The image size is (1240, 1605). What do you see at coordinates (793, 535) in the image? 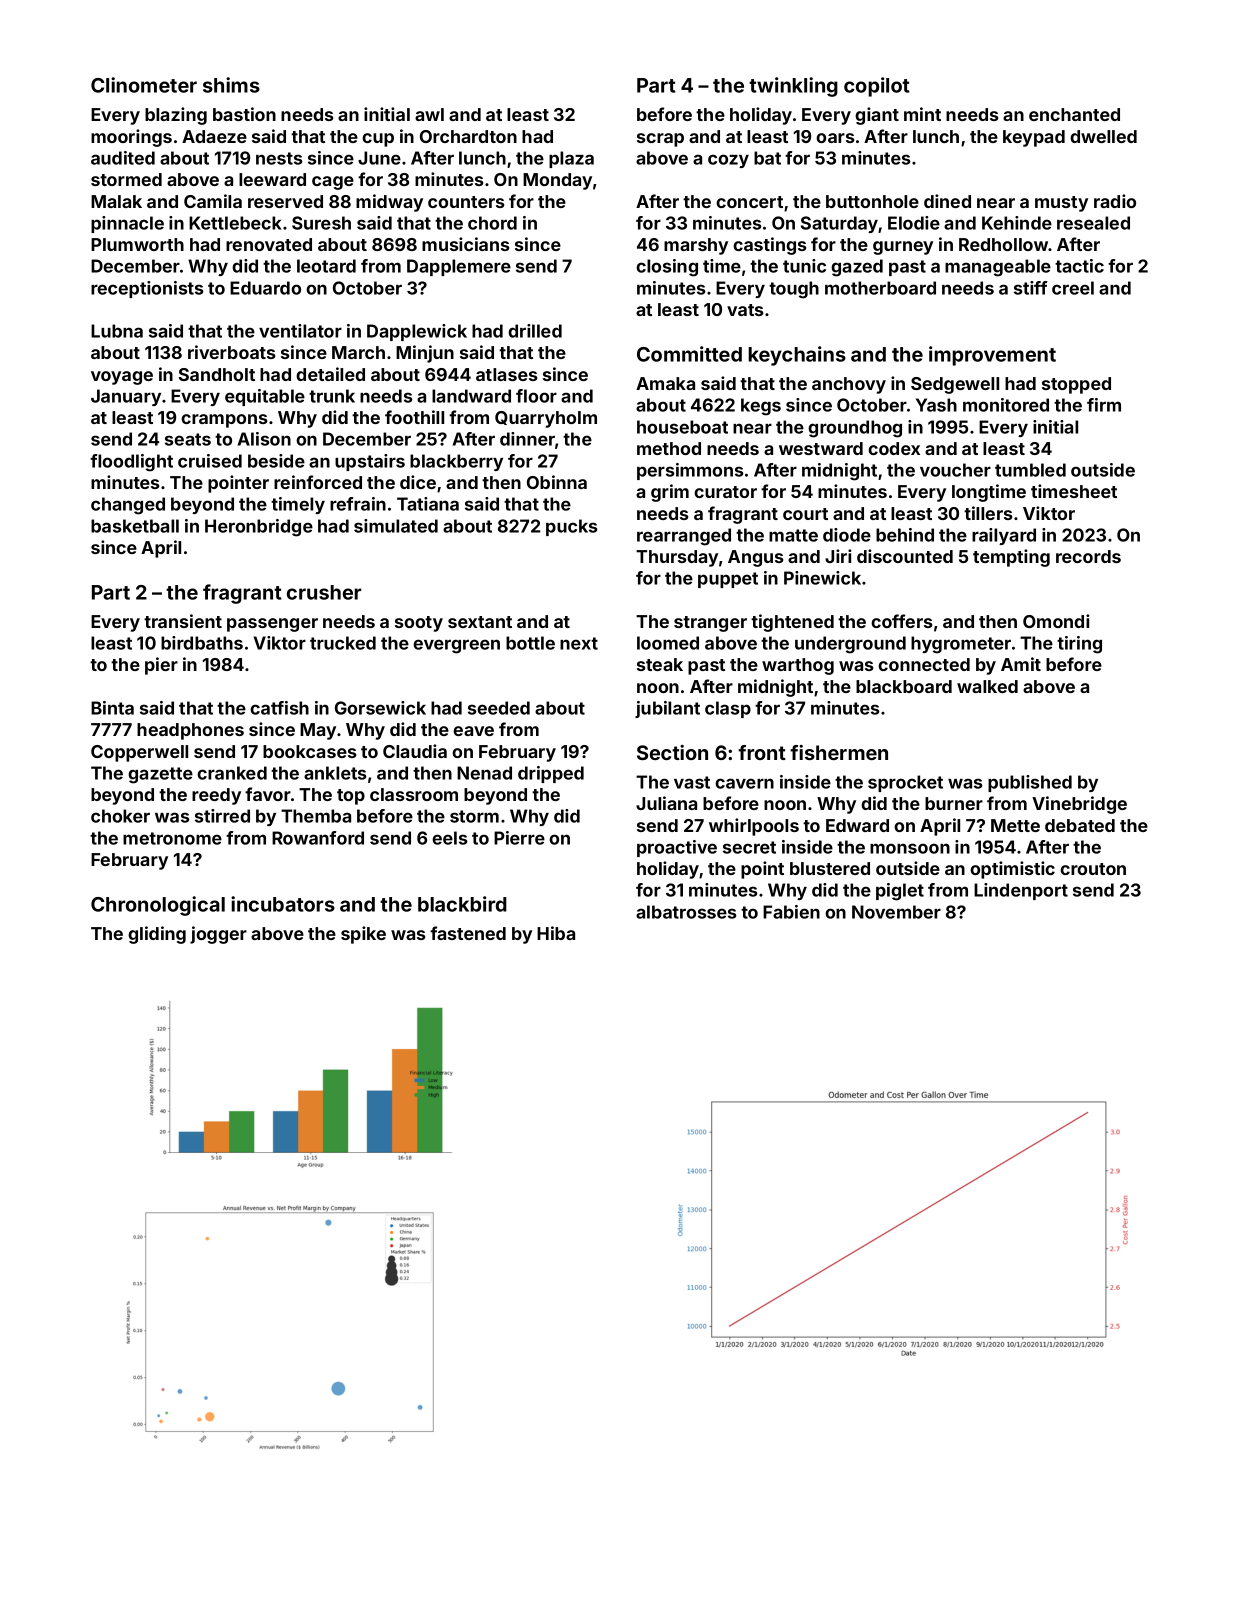
I see `matte` at bounding box center [793, 535].
